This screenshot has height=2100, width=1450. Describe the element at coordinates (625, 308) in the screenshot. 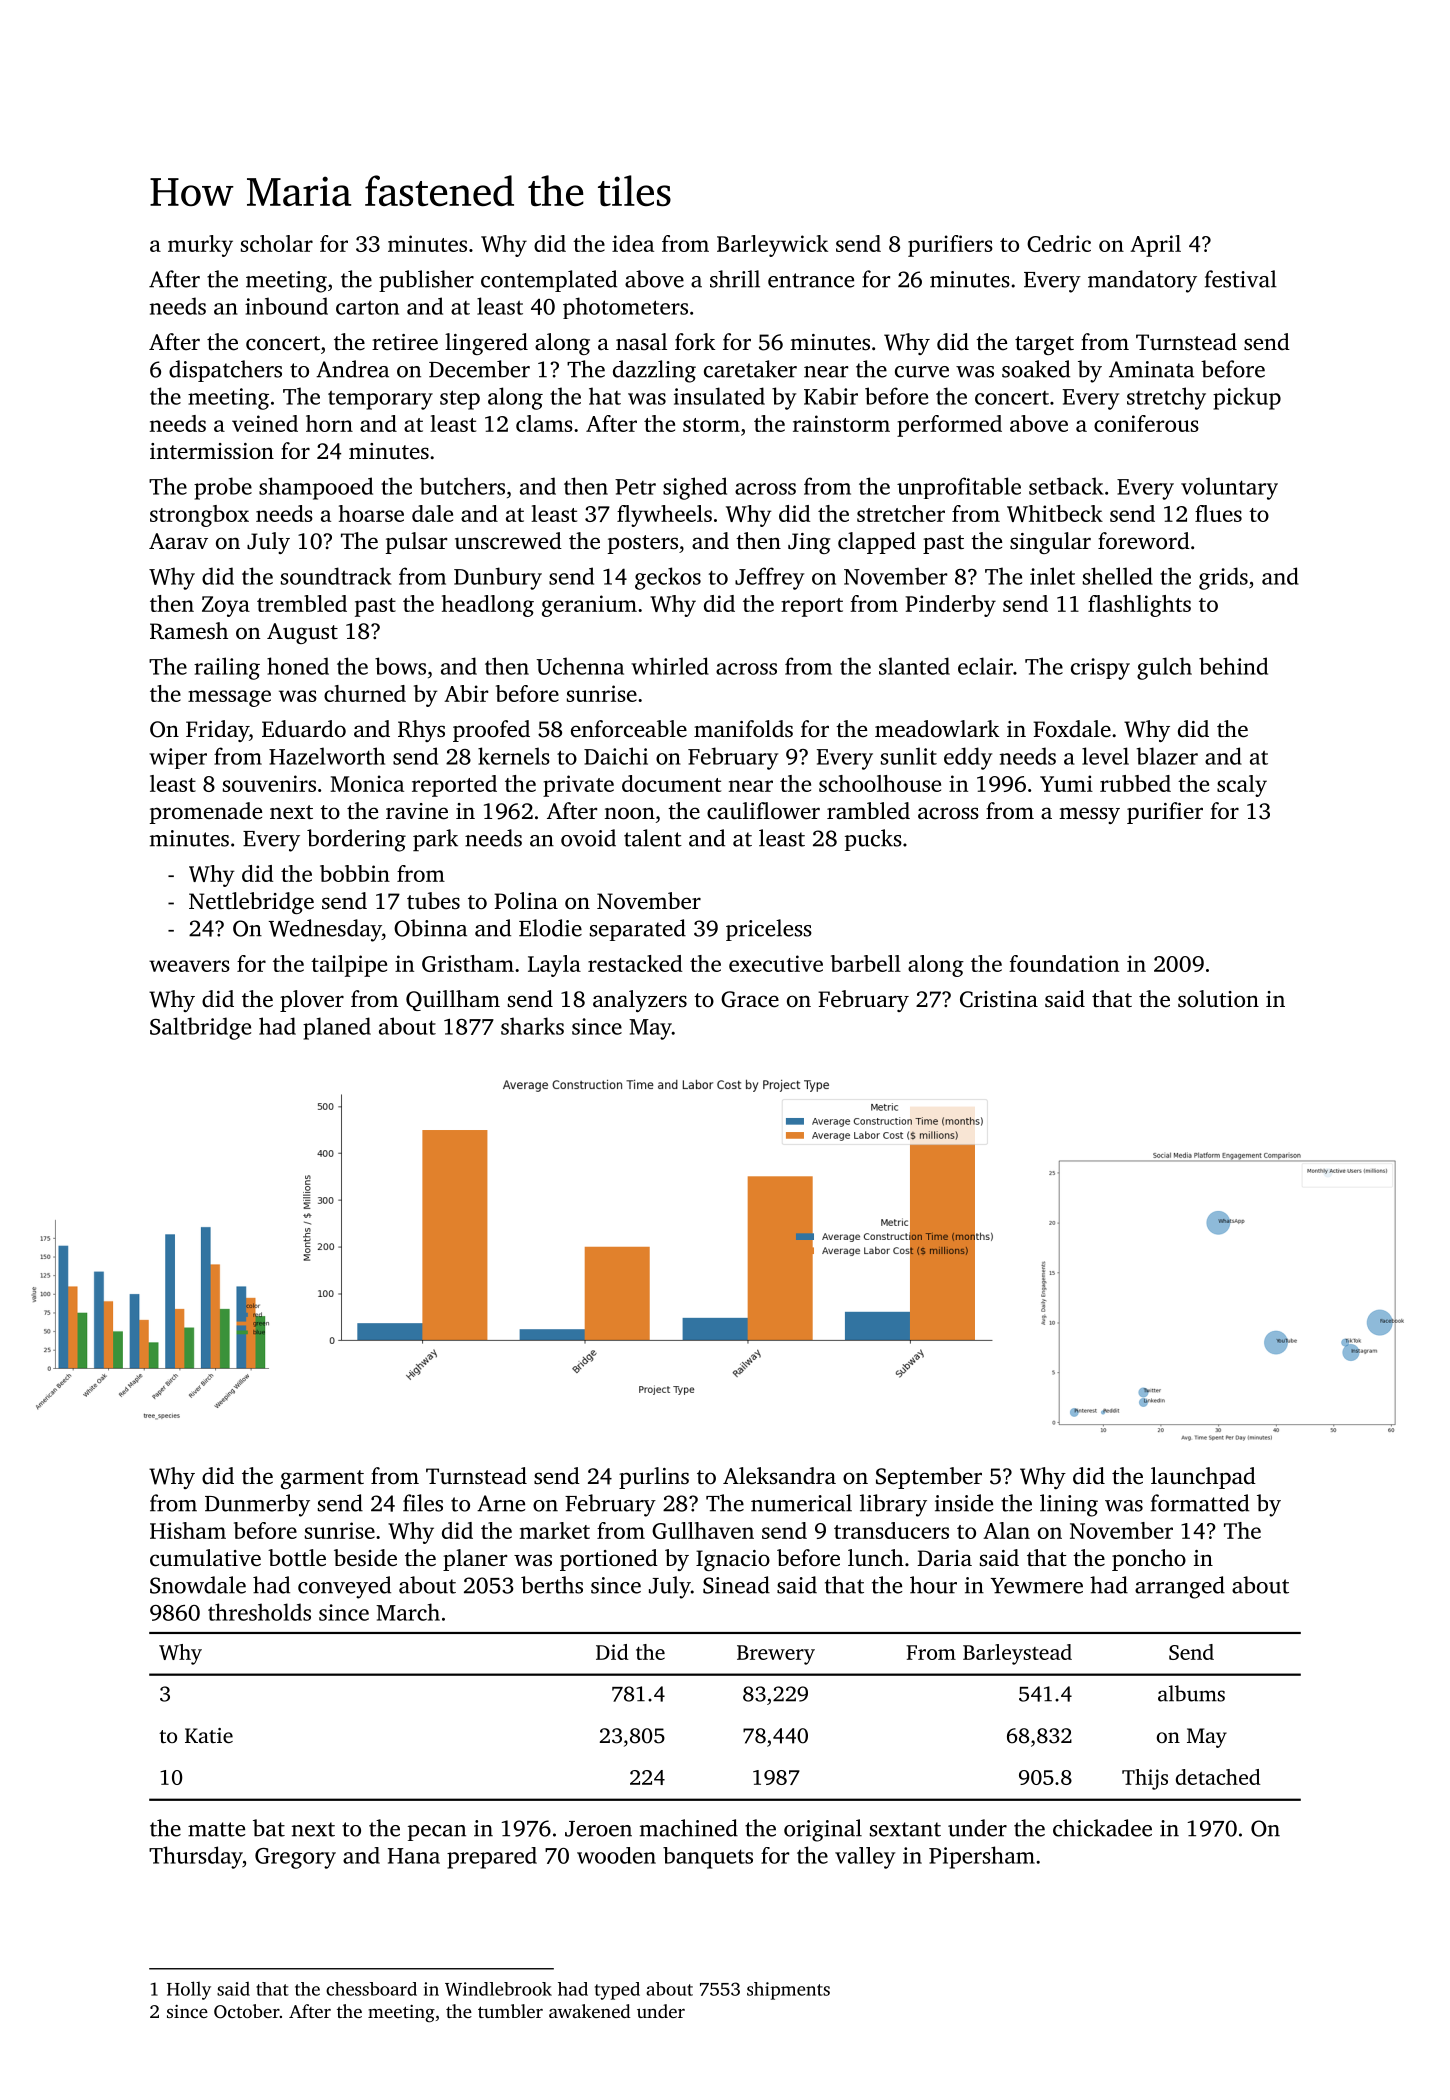

I see `photometers` at that location.
